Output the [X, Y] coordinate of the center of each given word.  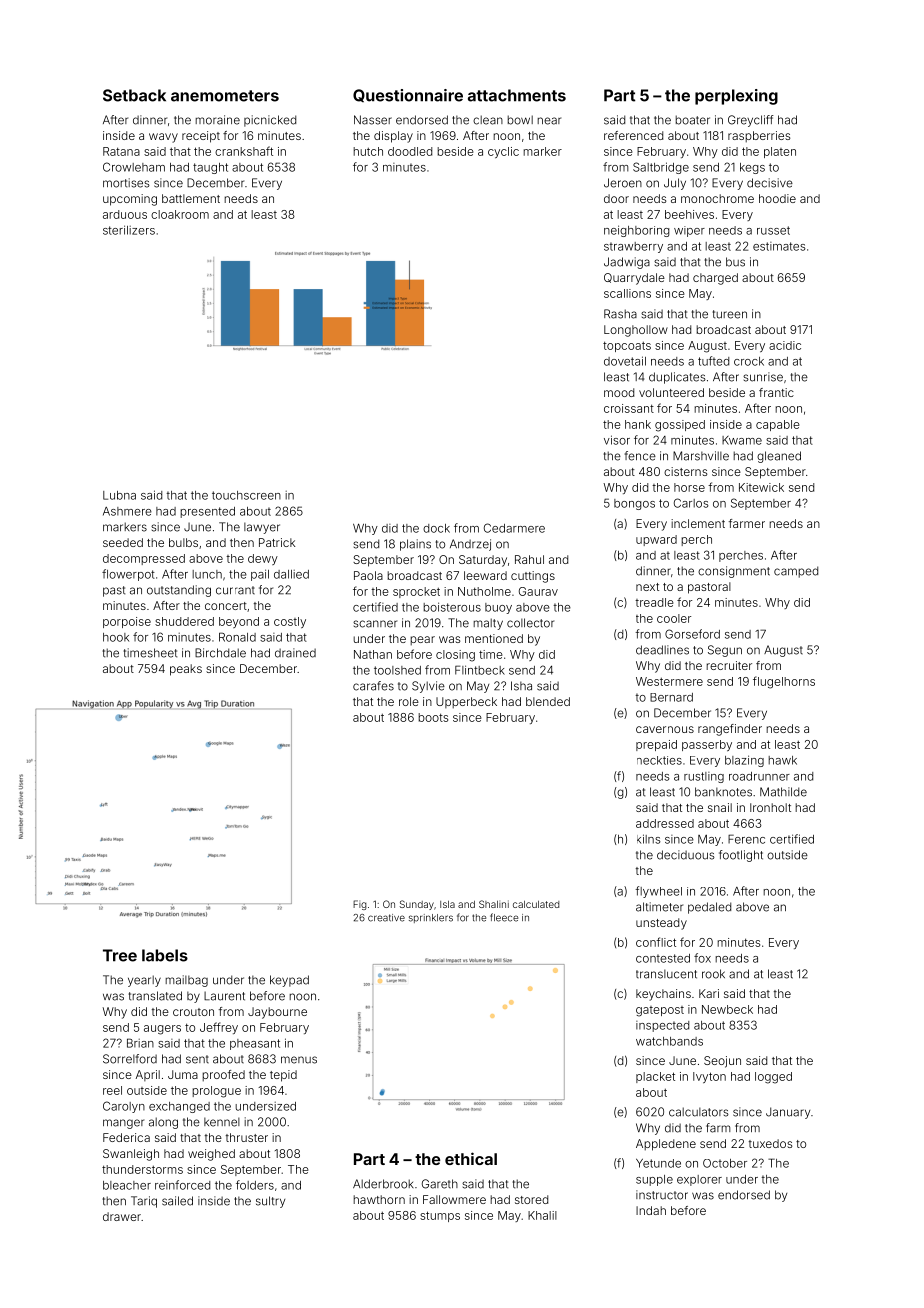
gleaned [779, 457]
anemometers [225, 96]
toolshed [397, 670]
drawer [122, 1216]
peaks [186, 670]
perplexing [736, 97]
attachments [517, 95]
